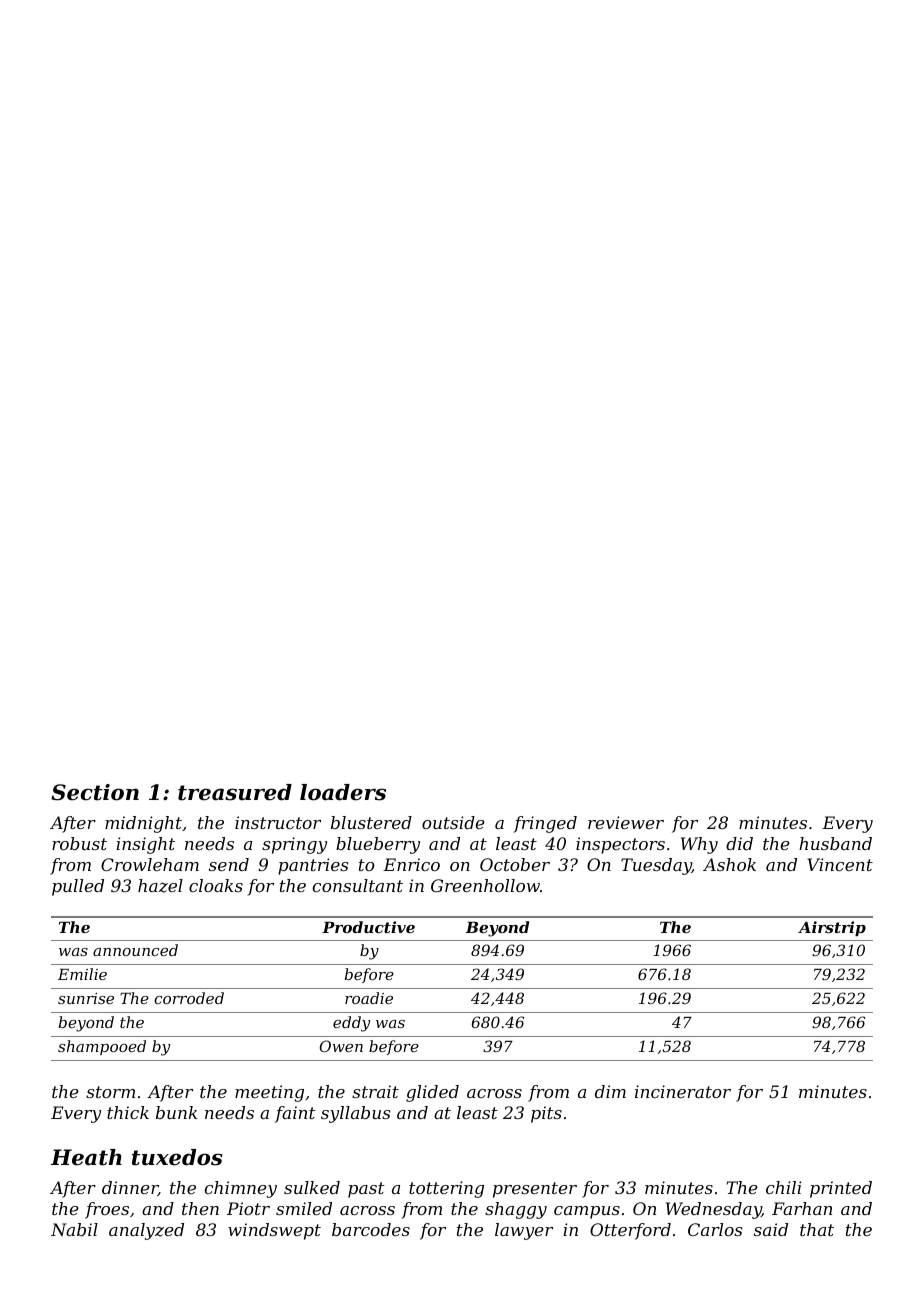 This document has width=924, height=1308. Describe the element at coordinates (351, 1024) in the document. I see `eddy` at that location.
